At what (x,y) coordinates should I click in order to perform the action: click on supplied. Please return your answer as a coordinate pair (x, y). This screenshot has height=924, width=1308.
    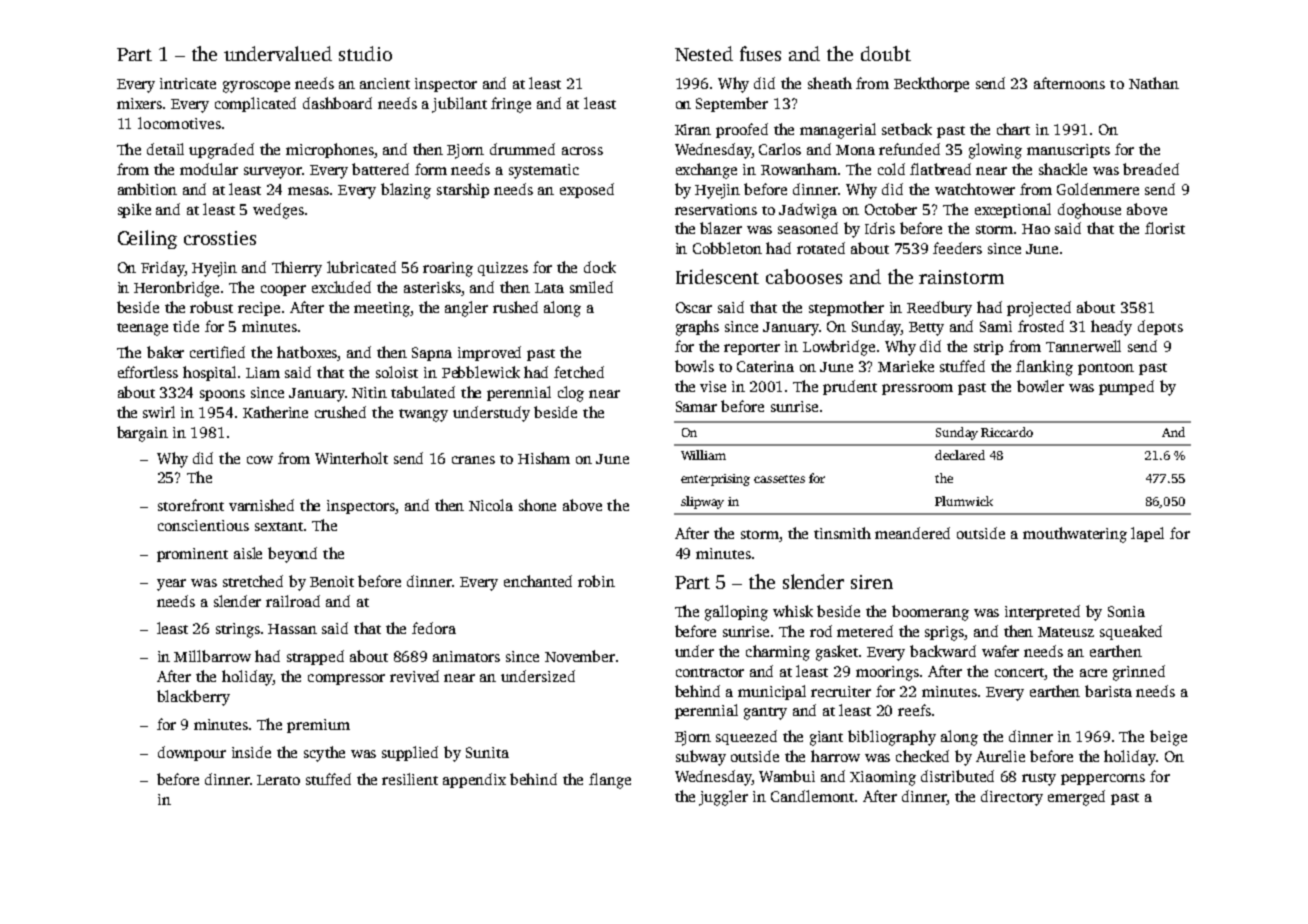
    Looking at the image, I should click on (410, 753).
